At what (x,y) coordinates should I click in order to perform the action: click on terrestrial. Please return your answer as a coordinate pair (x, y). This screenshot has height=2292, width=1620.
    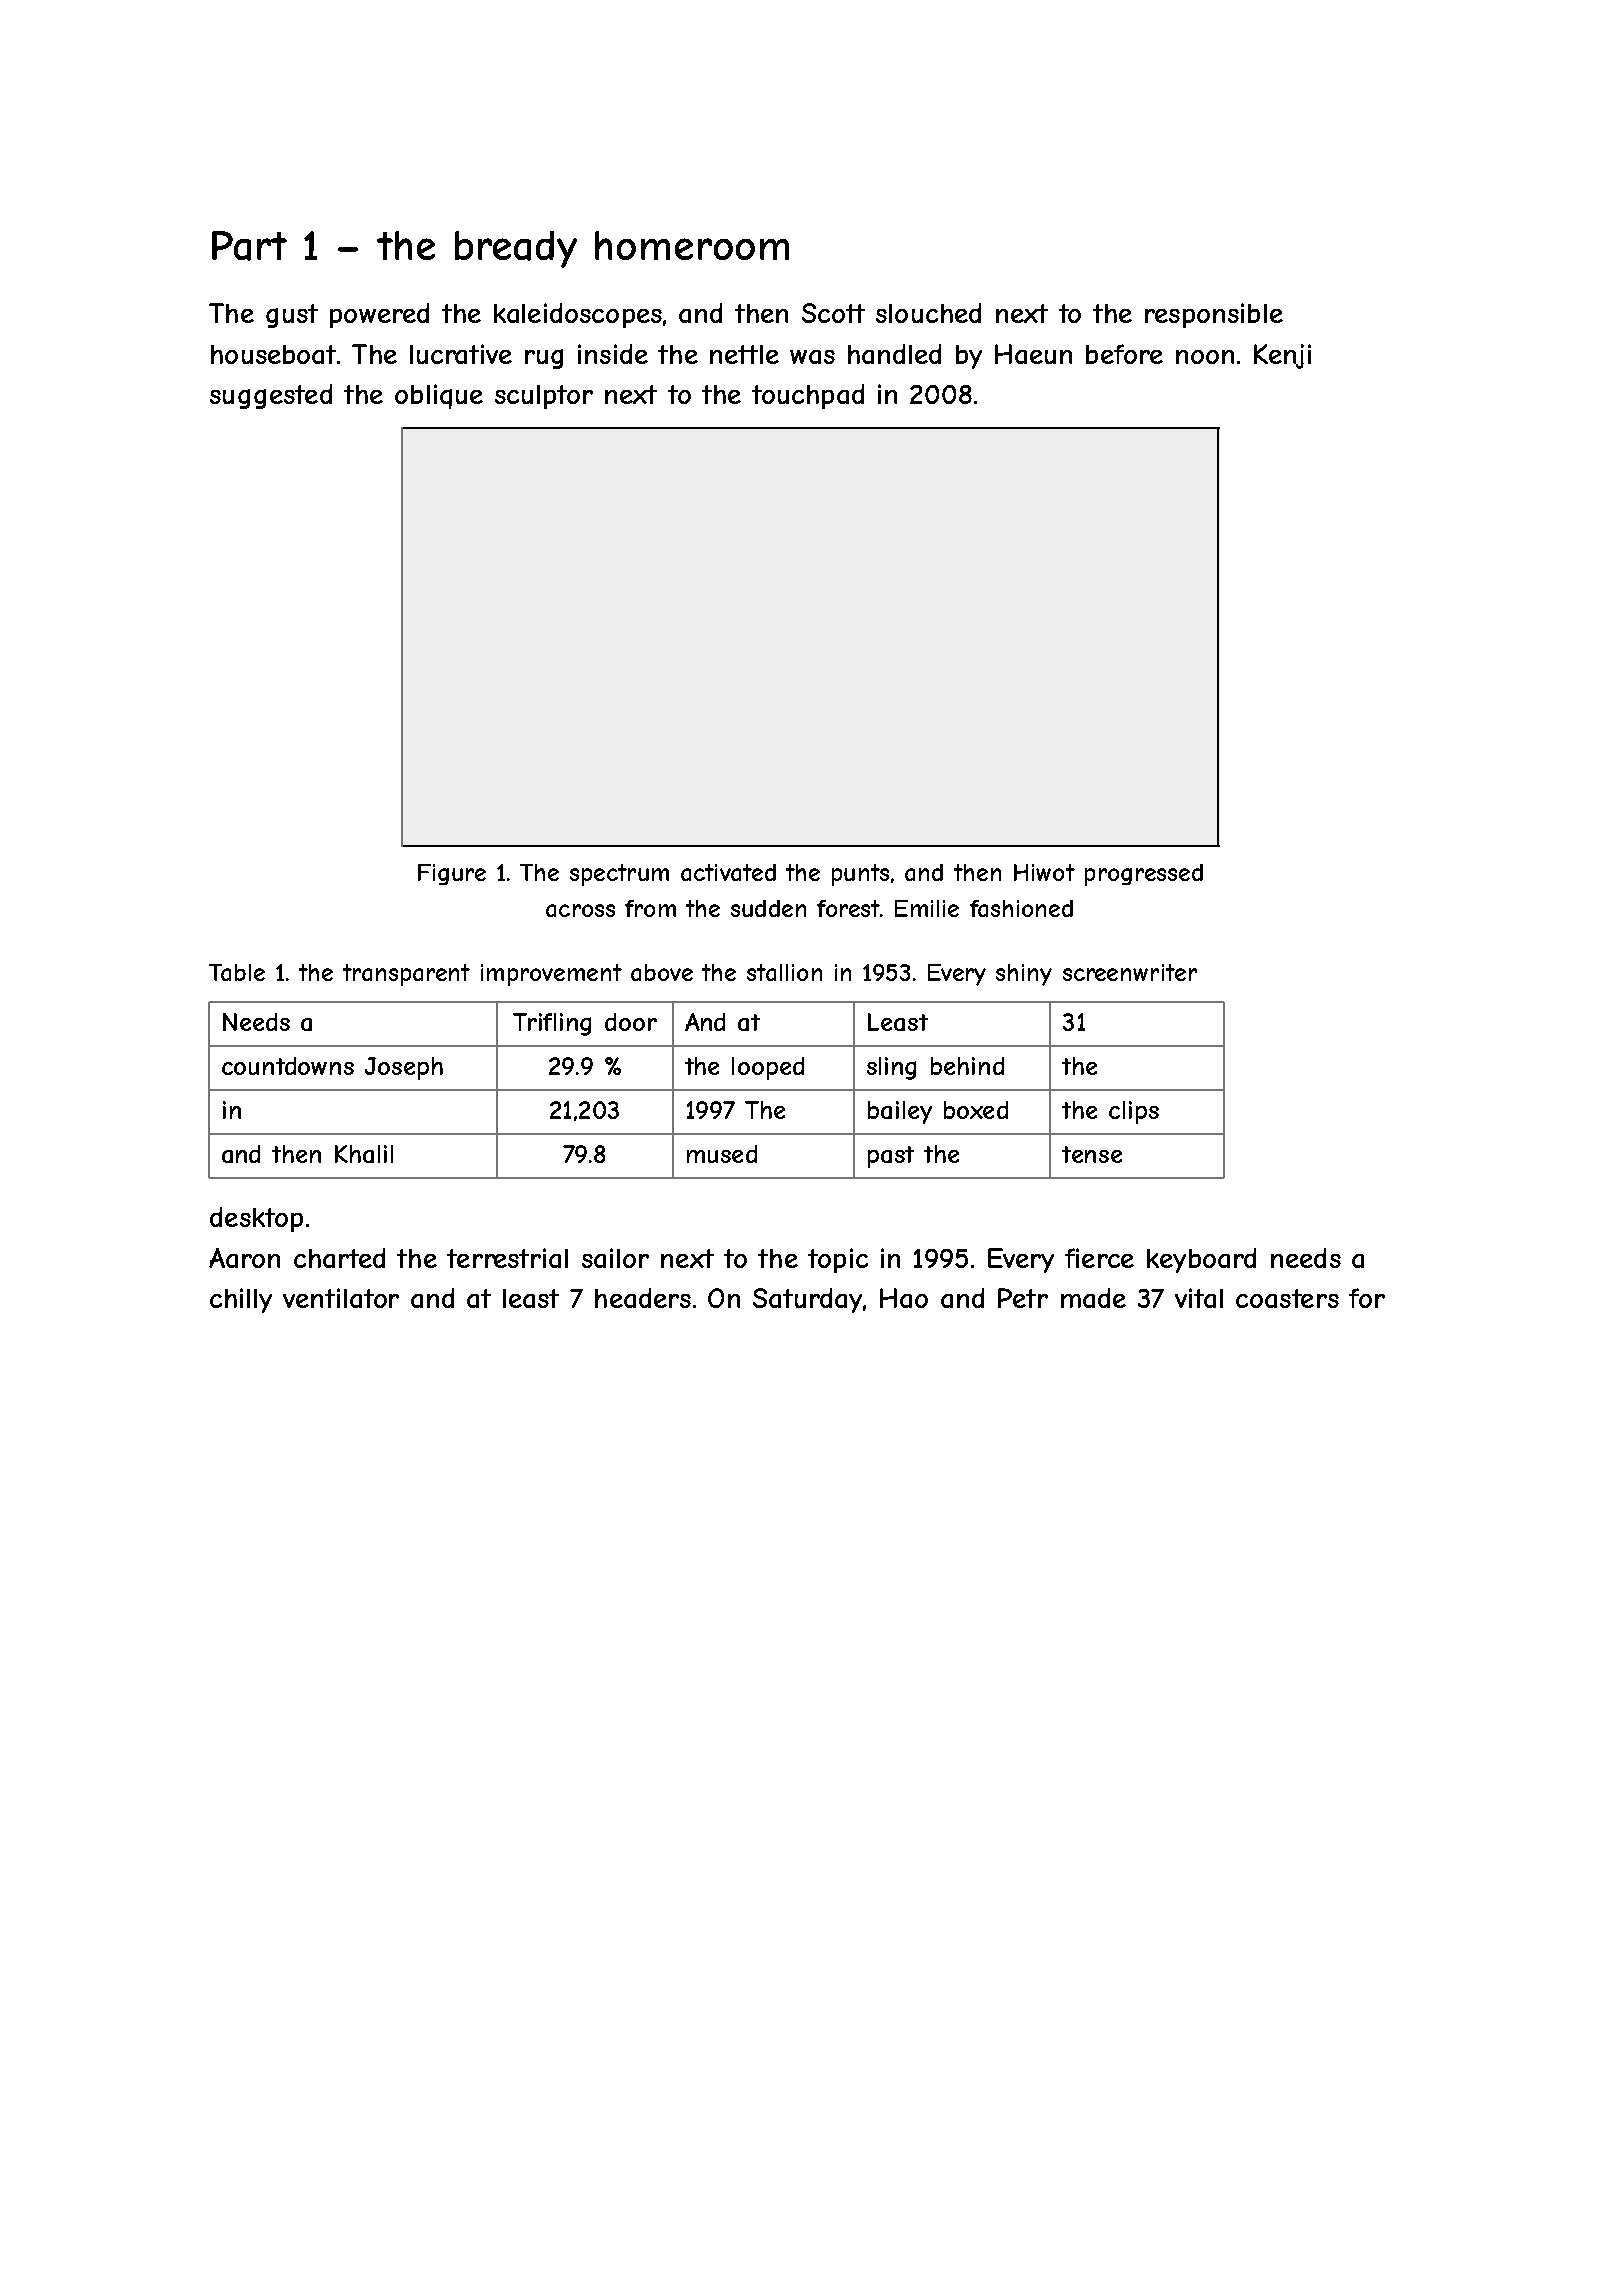
    Looking at the image, I should click on (507, 1258).
